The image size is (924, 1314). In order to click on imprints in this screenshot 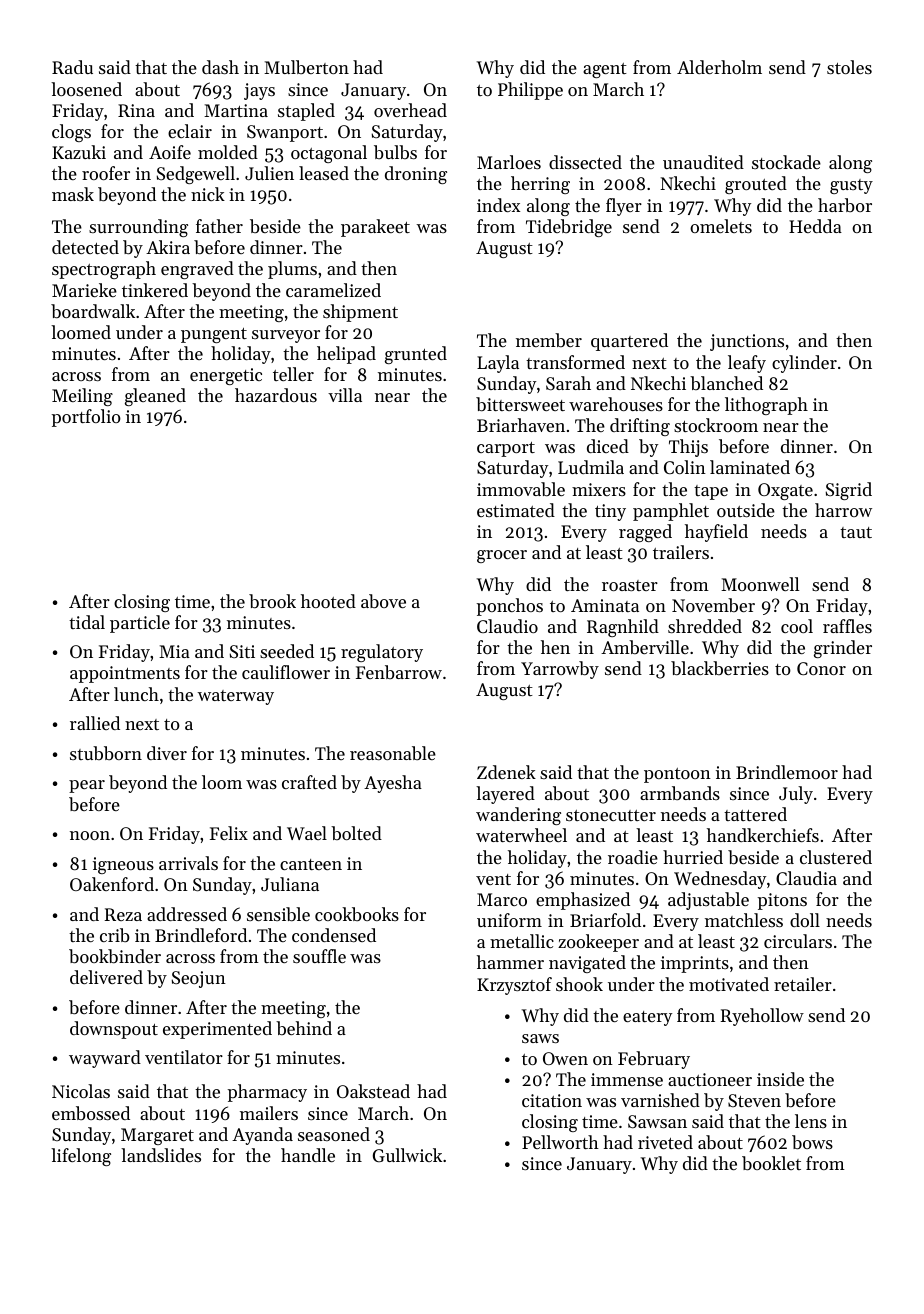, I will do `click(695, 964)`.
